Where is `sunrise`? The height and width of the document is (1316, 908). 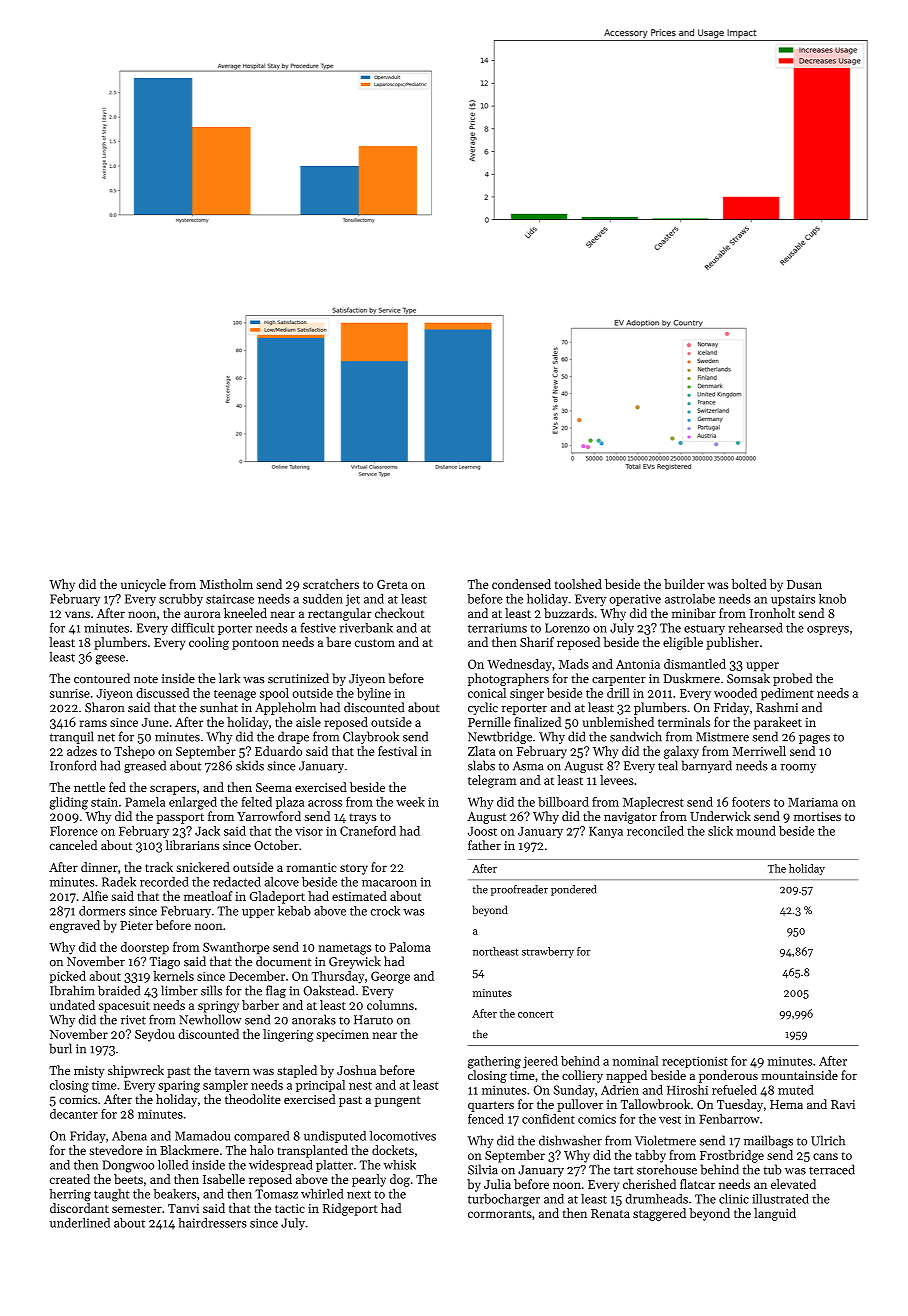
sunrise is located at coordinates (70, 693).
